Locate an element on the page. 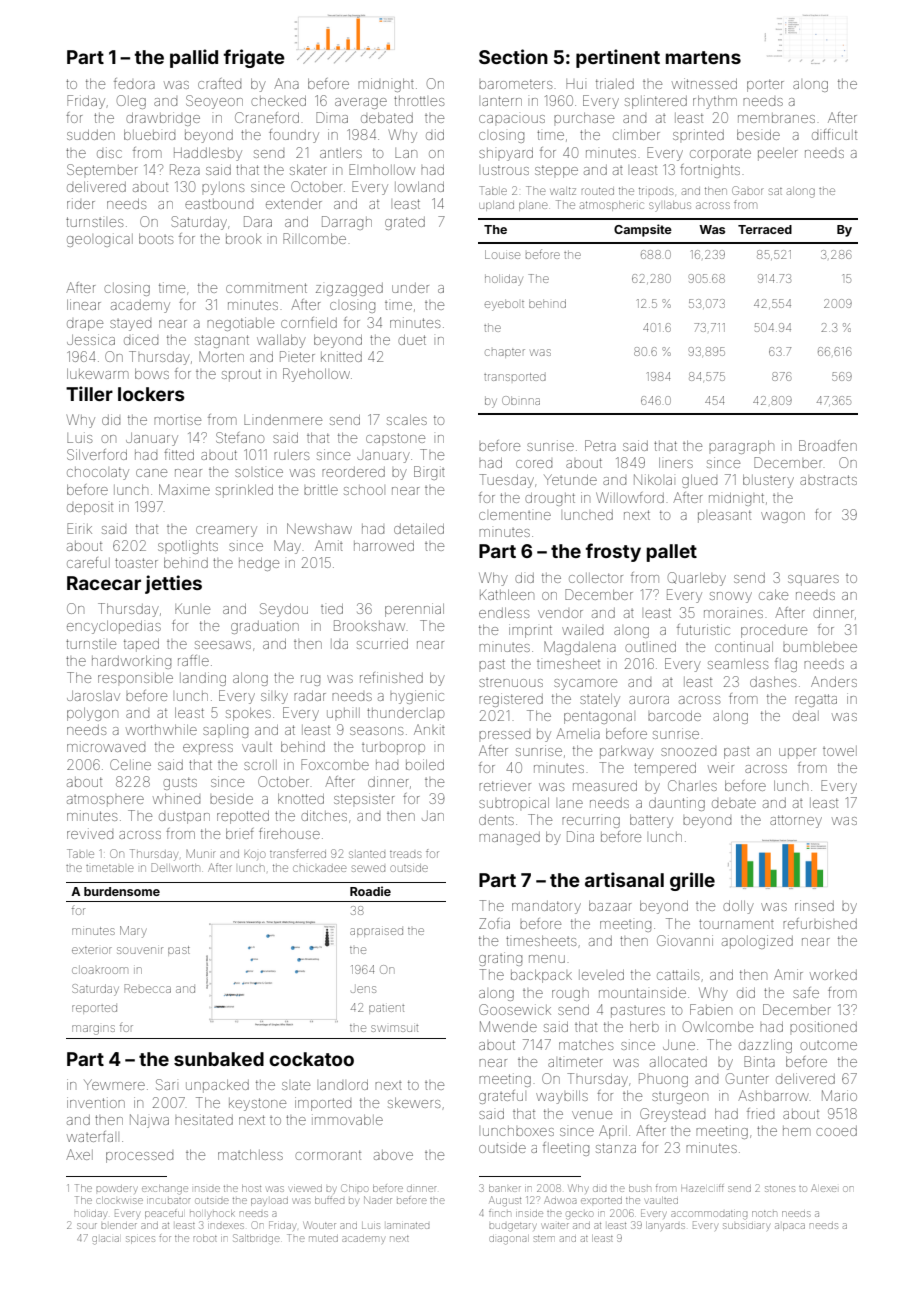 This document has height=1308, width=924. pallid is located at coordinates (194, 58).
